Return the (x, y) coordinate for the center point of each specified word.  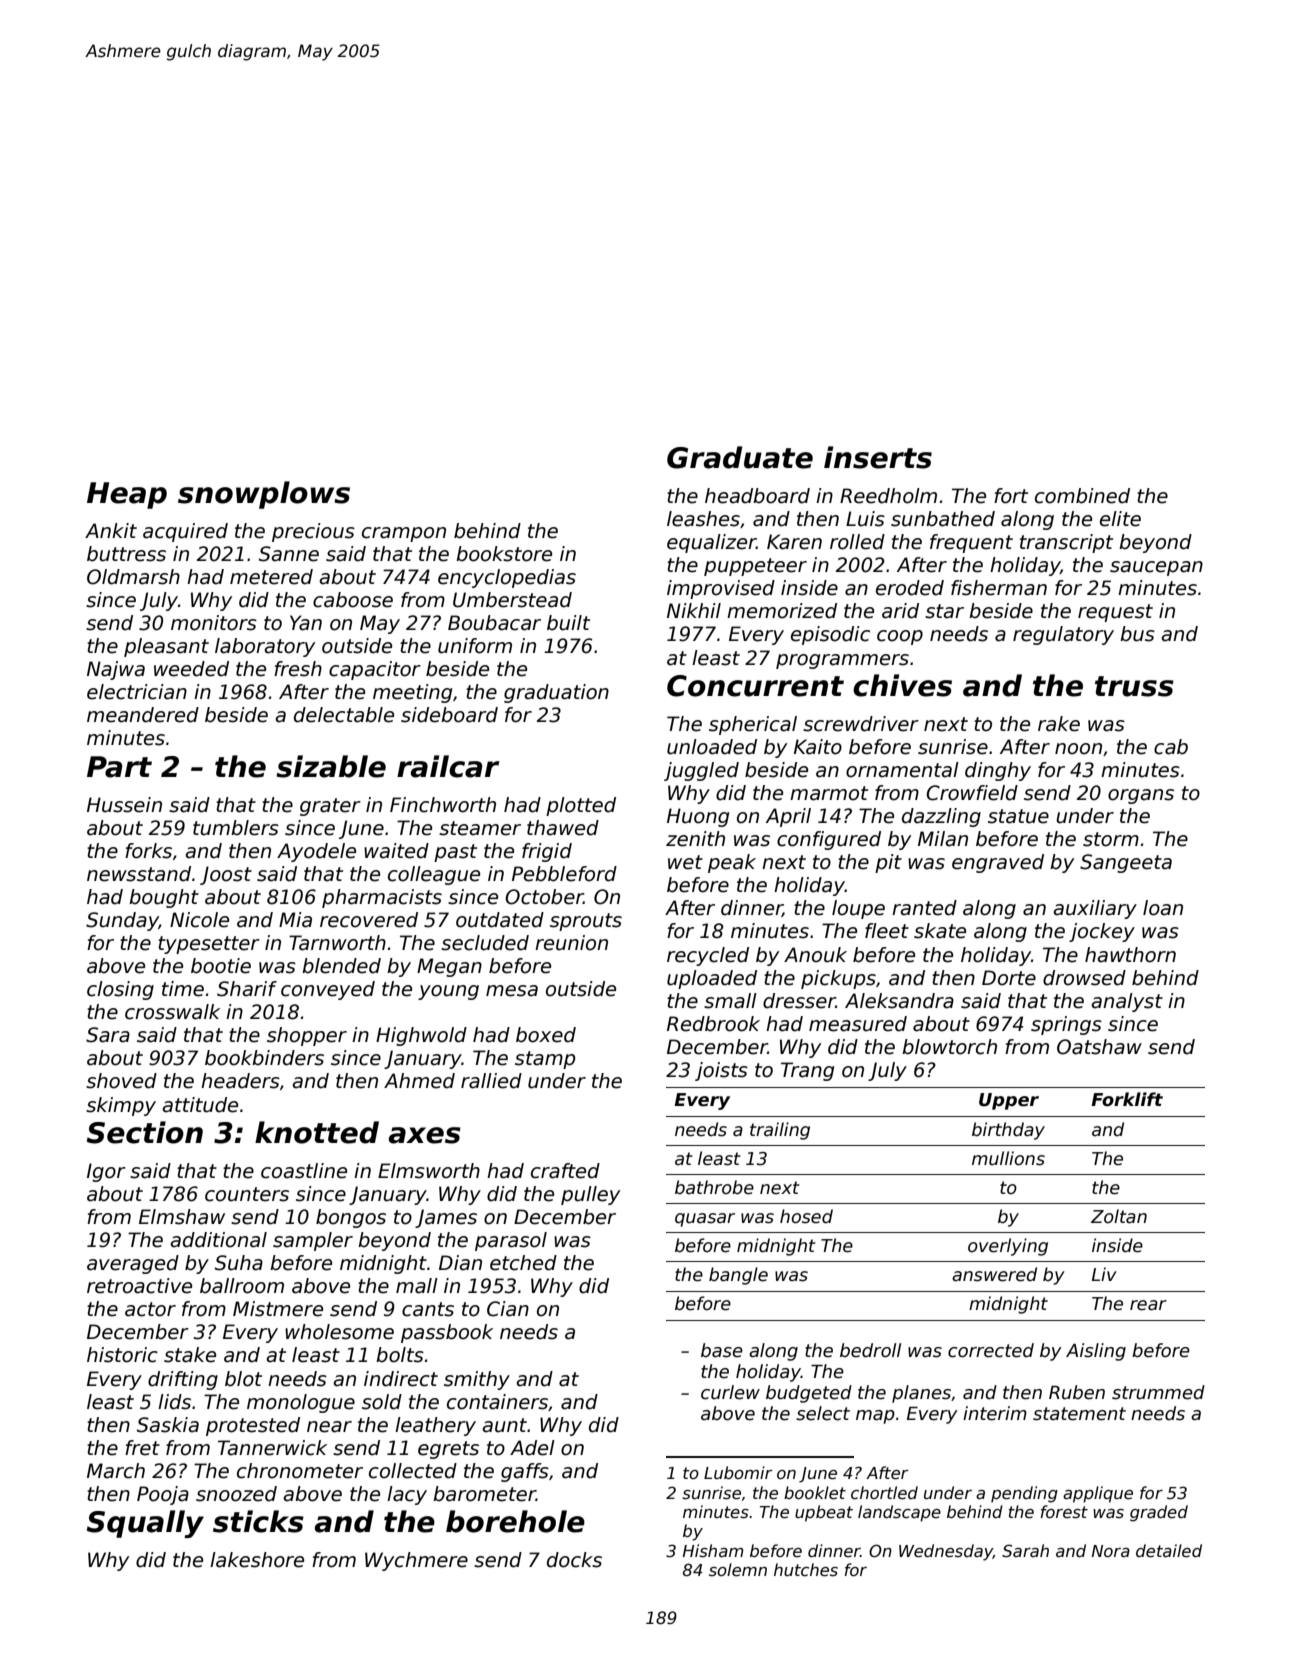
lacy (407, 1495)
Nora (1111, 1551)
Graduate (740, 457)
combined (1082, 496)
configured (829, 840)
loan (1163, 908)
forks (148, 851)
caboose (353, 600)
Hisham (713, 1551)
